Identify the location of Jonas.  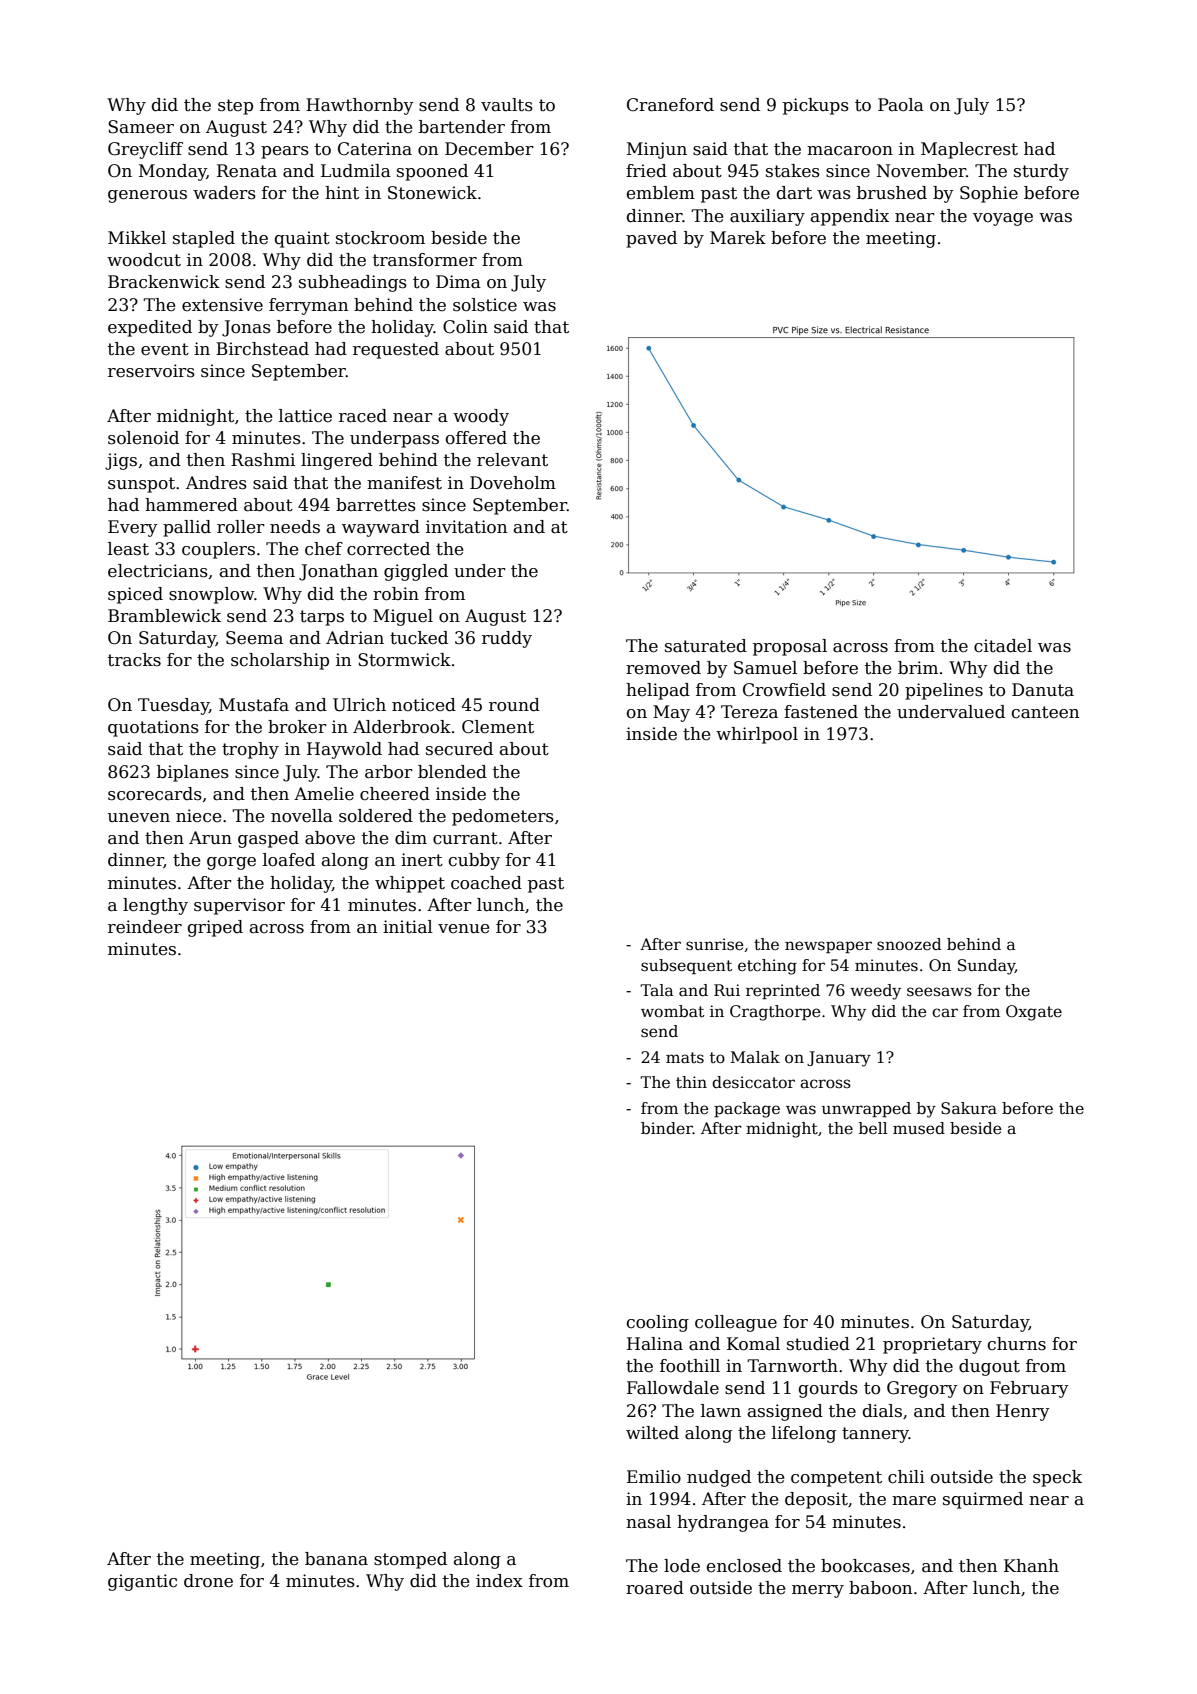
(246, 328).
